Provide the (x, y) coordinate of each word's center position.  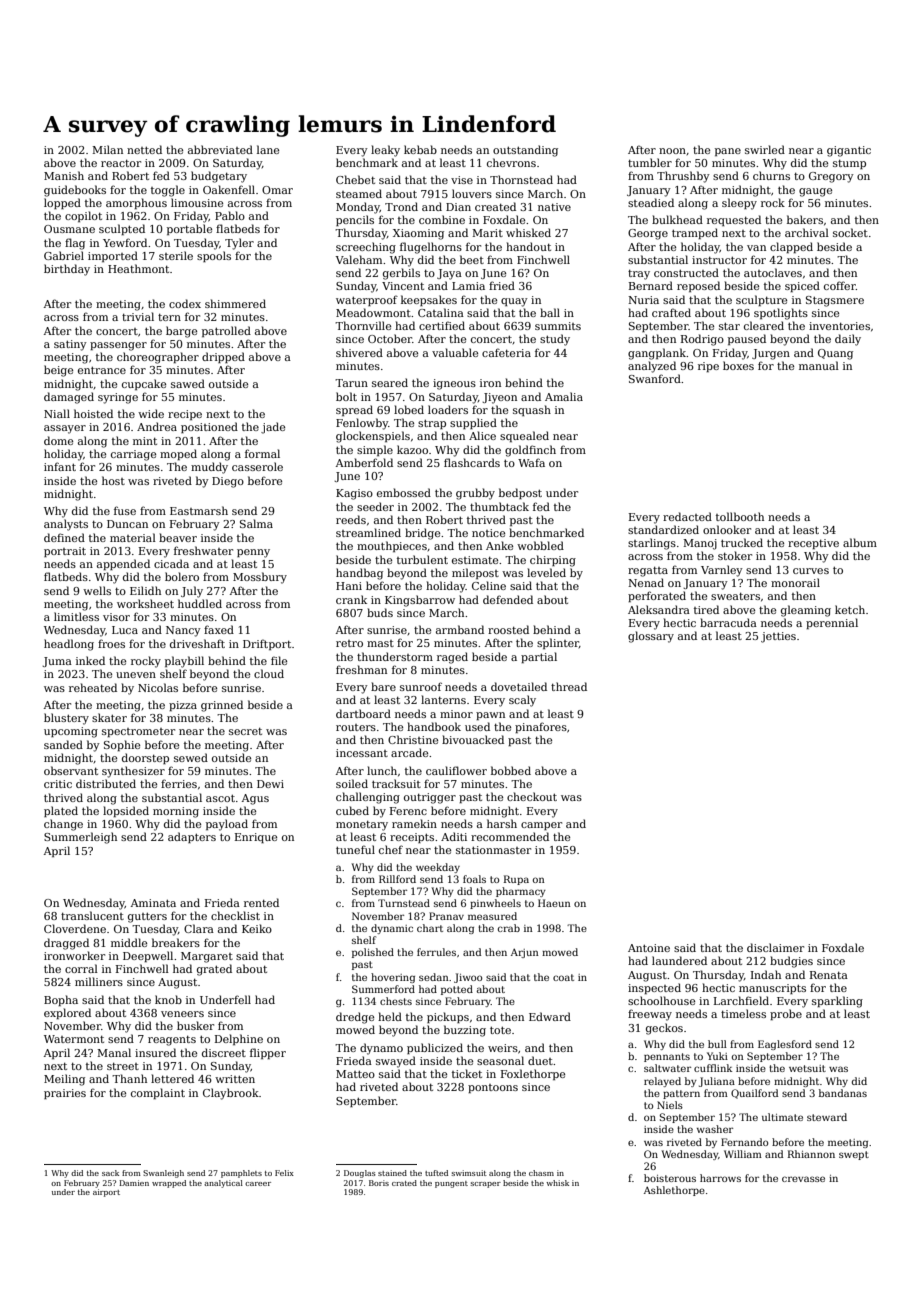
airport (106, 1193)
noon (672, 151)
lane (268, 149)
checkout (532, 796)
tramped (695, 233)
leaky (385, 151)
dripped (223, 357)
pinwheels (495, 904)
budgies (791, 962)
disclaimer (775, 947)
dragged (66, 944)
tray (639, 275)
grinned (222, 706)
